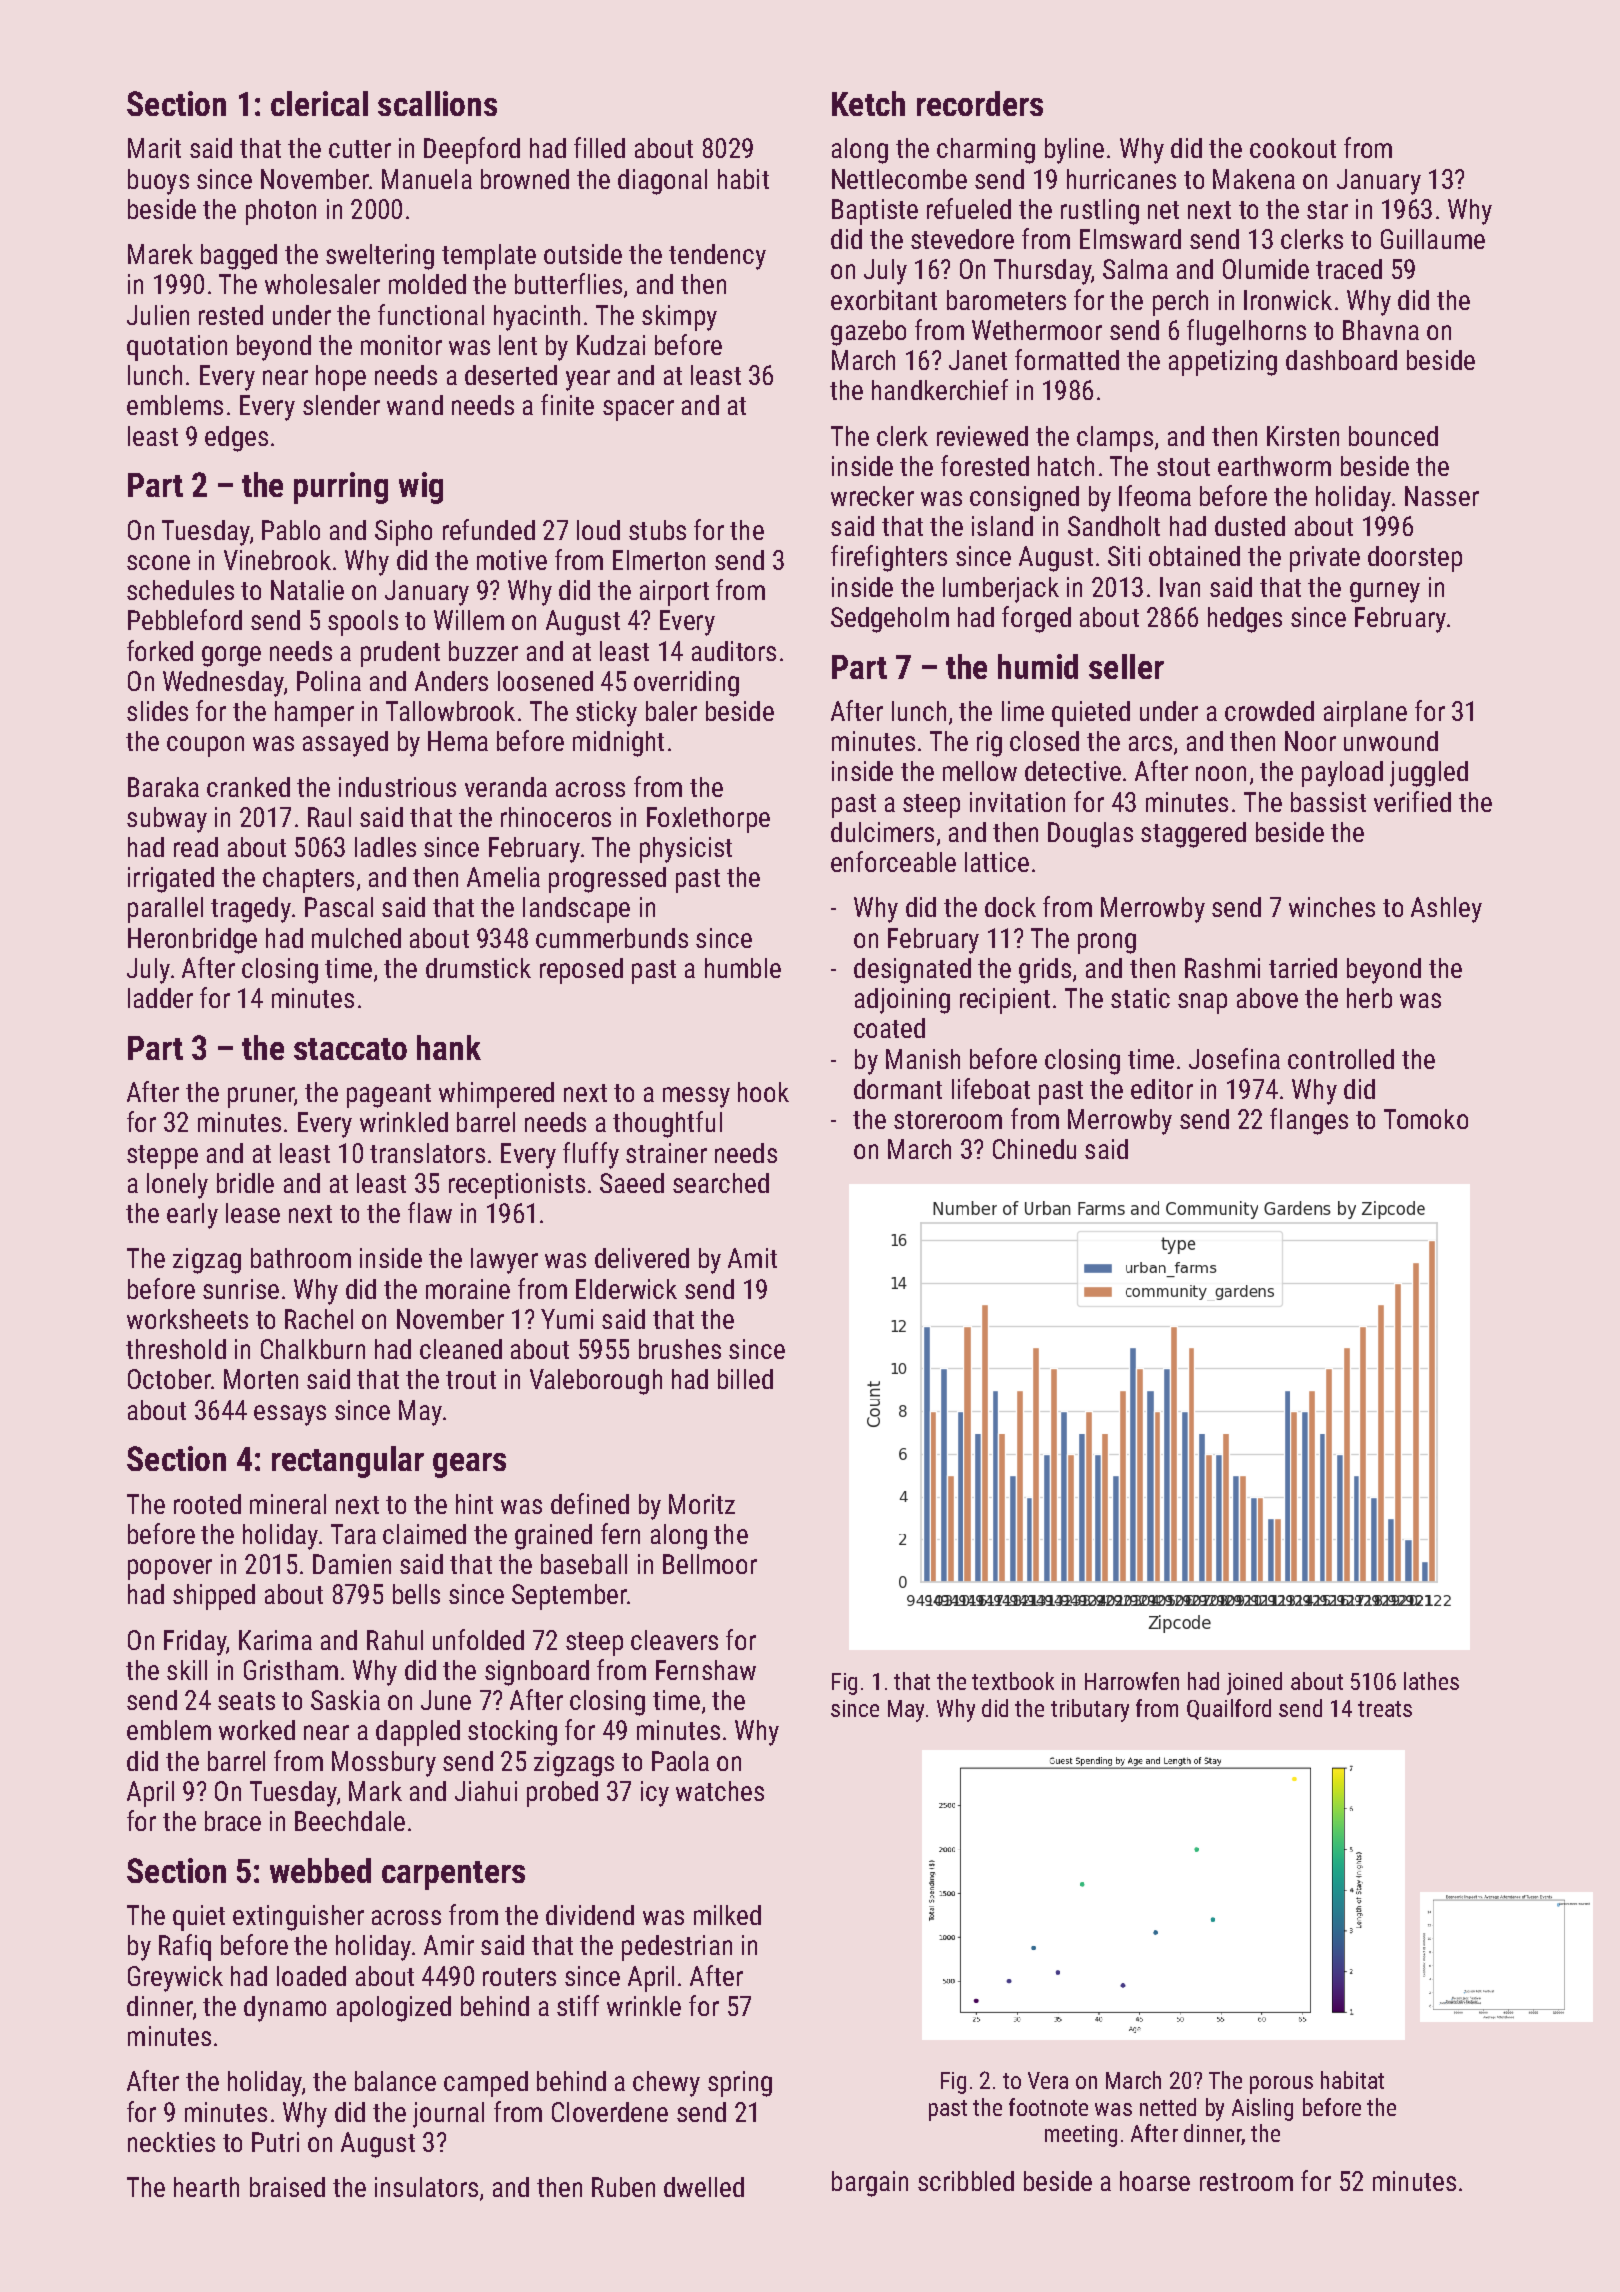  I want to click on flaw, so click(430, 1212).
